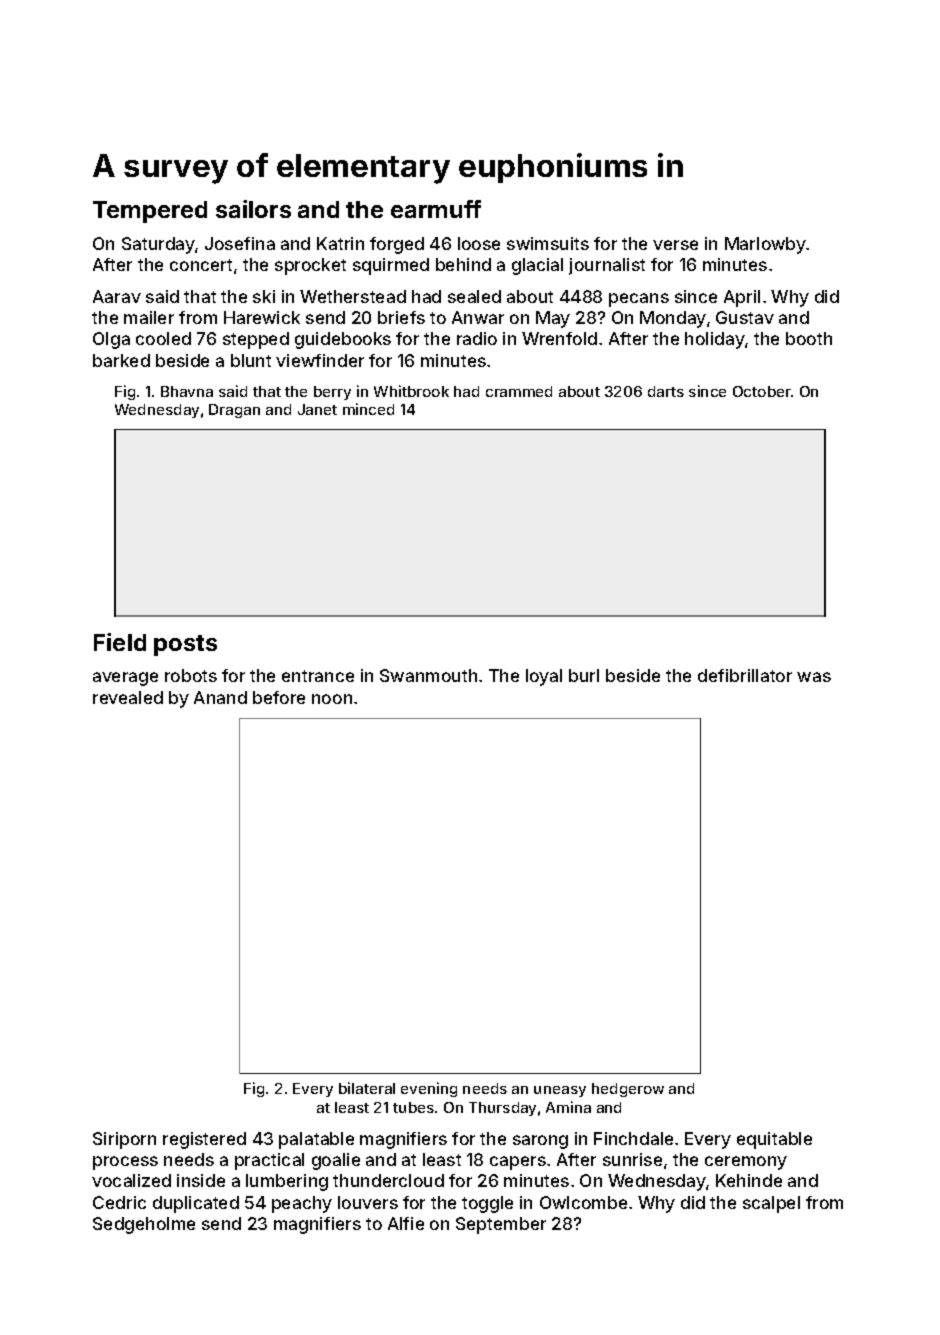  What do you see at coordinates (814, 677) in the screenshot?
I see `was` at bounding box center [814, 677].
